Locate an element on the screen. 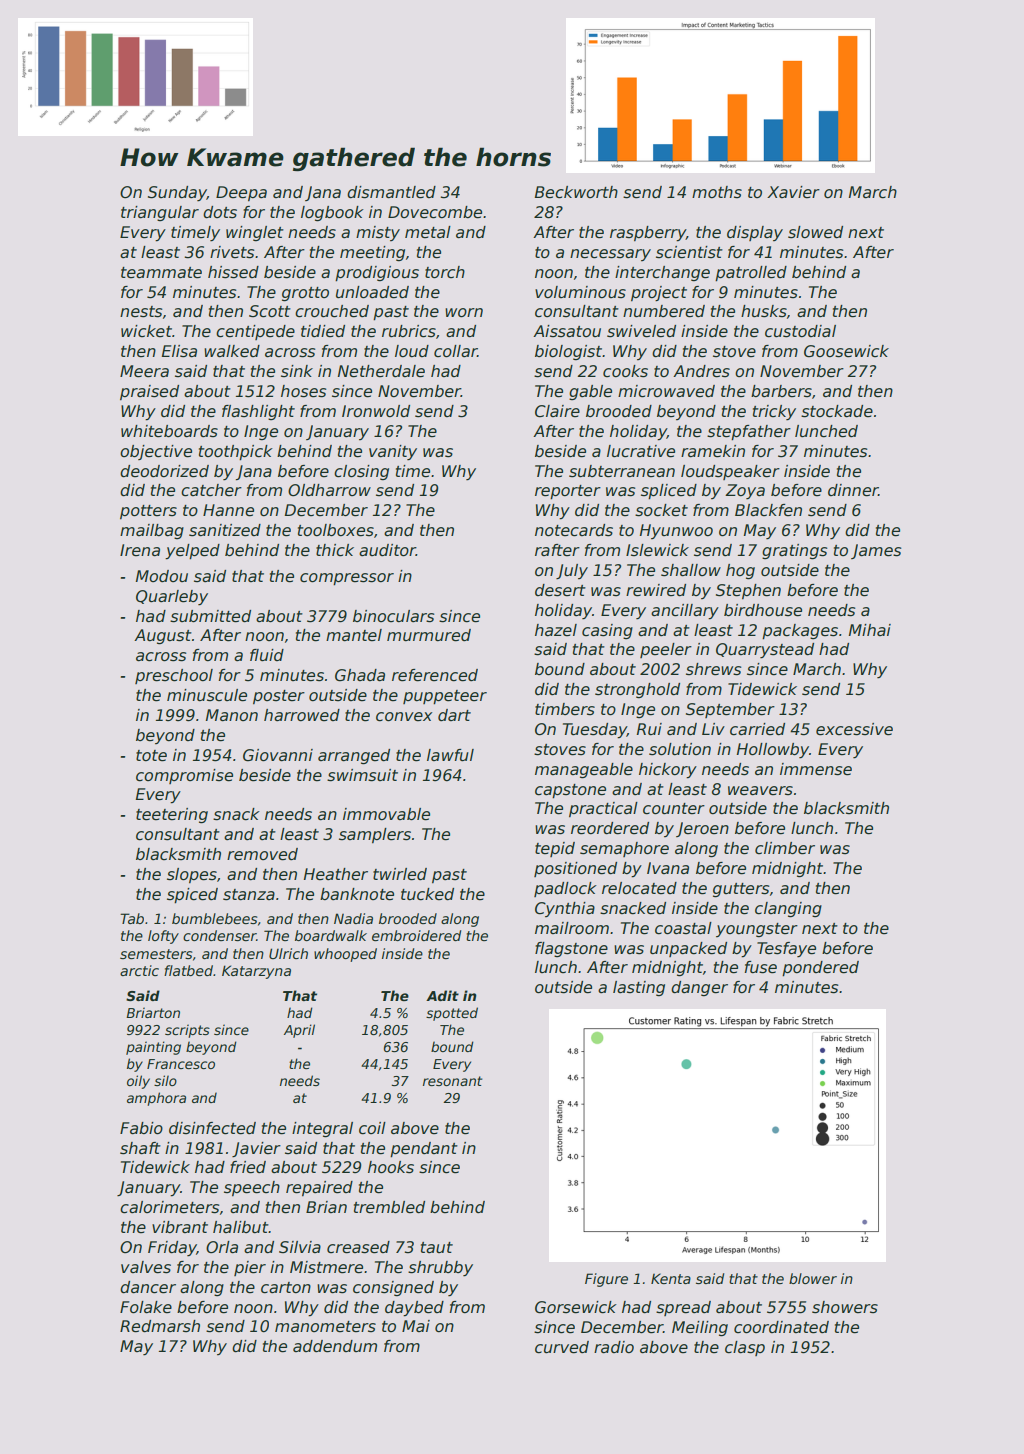 This screenshot has height=1454, width=1024. Beckworth is located at coordinates (576, 192).
